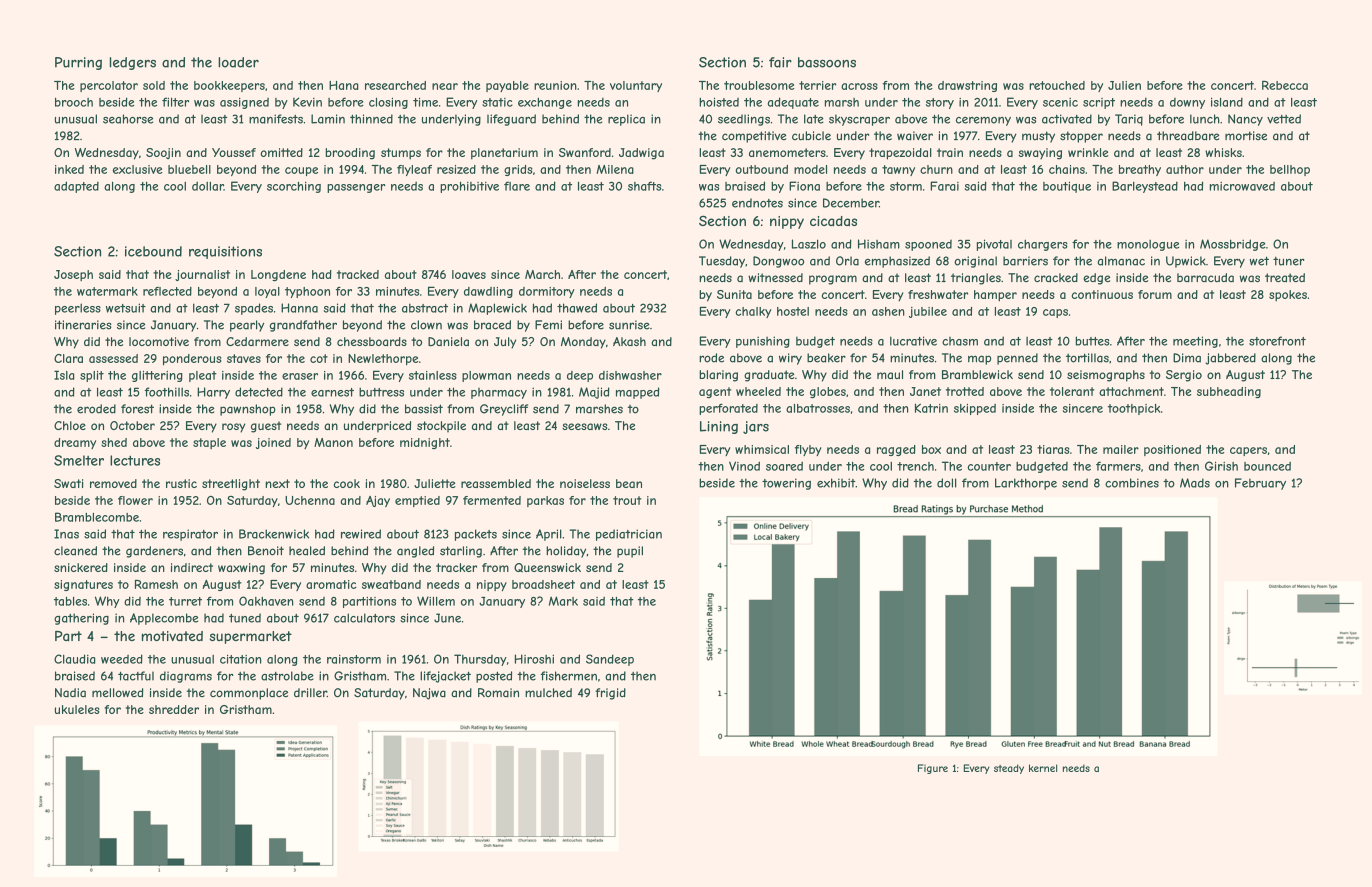 This page has height=887, width=1372. I want to click on Sunita, so click(734, 294).
